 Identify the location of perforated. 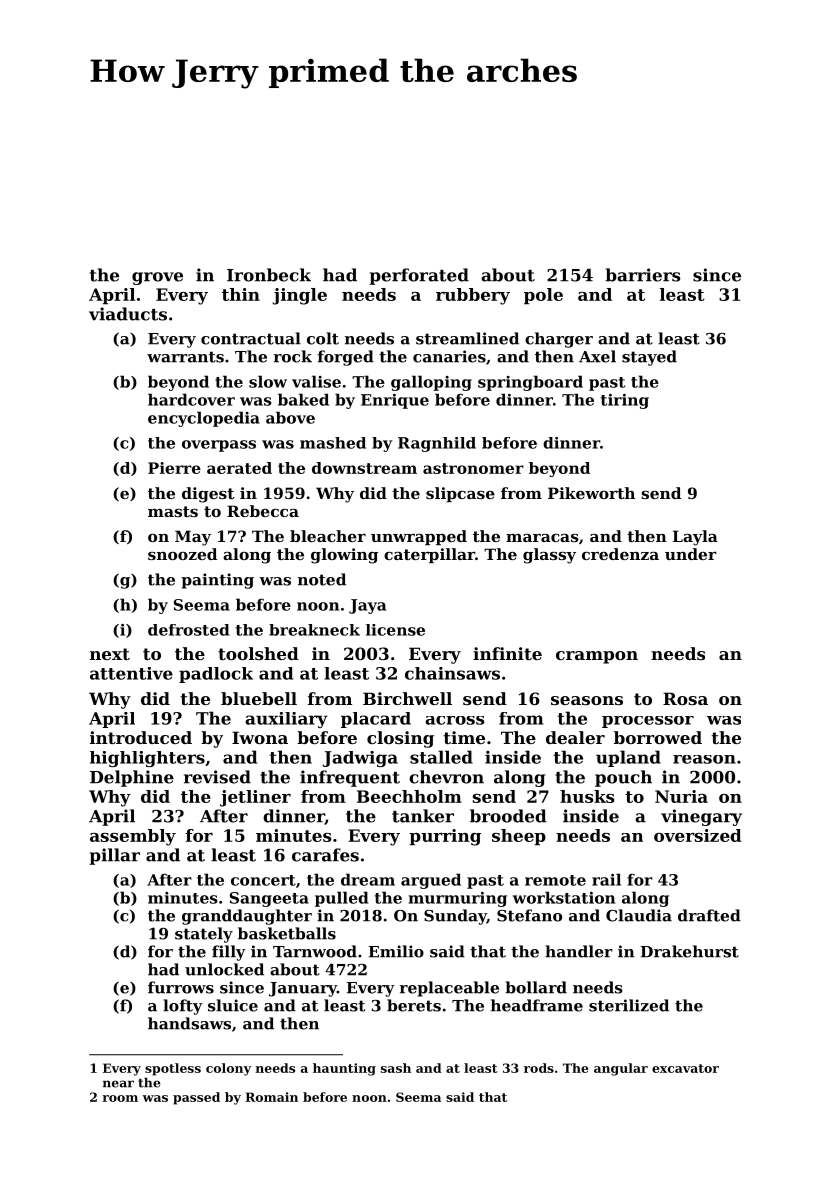
(419, 276).
